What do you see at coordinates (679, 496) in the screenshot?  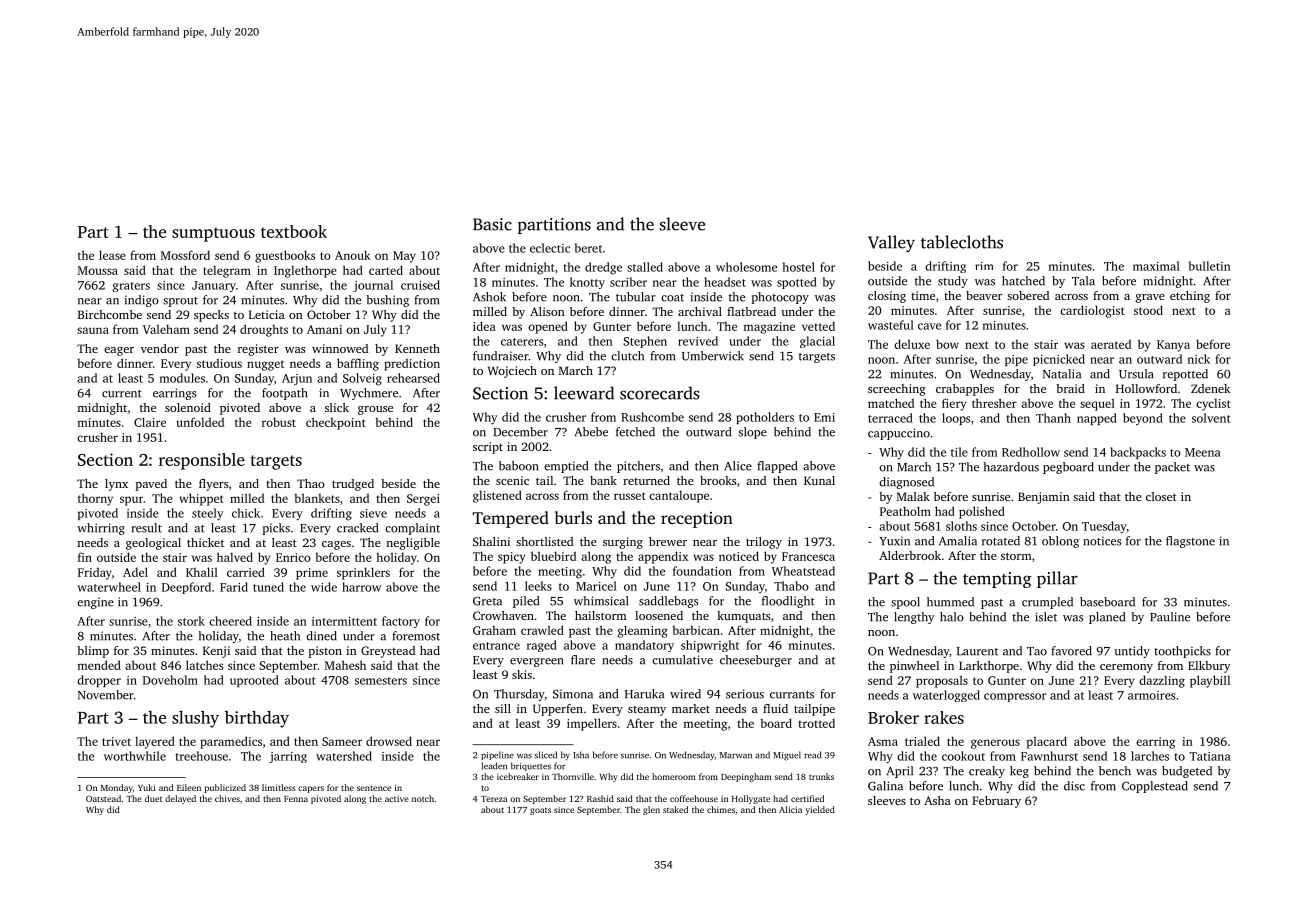 I see `cantaloupe` at bounding box center [679, 496].
